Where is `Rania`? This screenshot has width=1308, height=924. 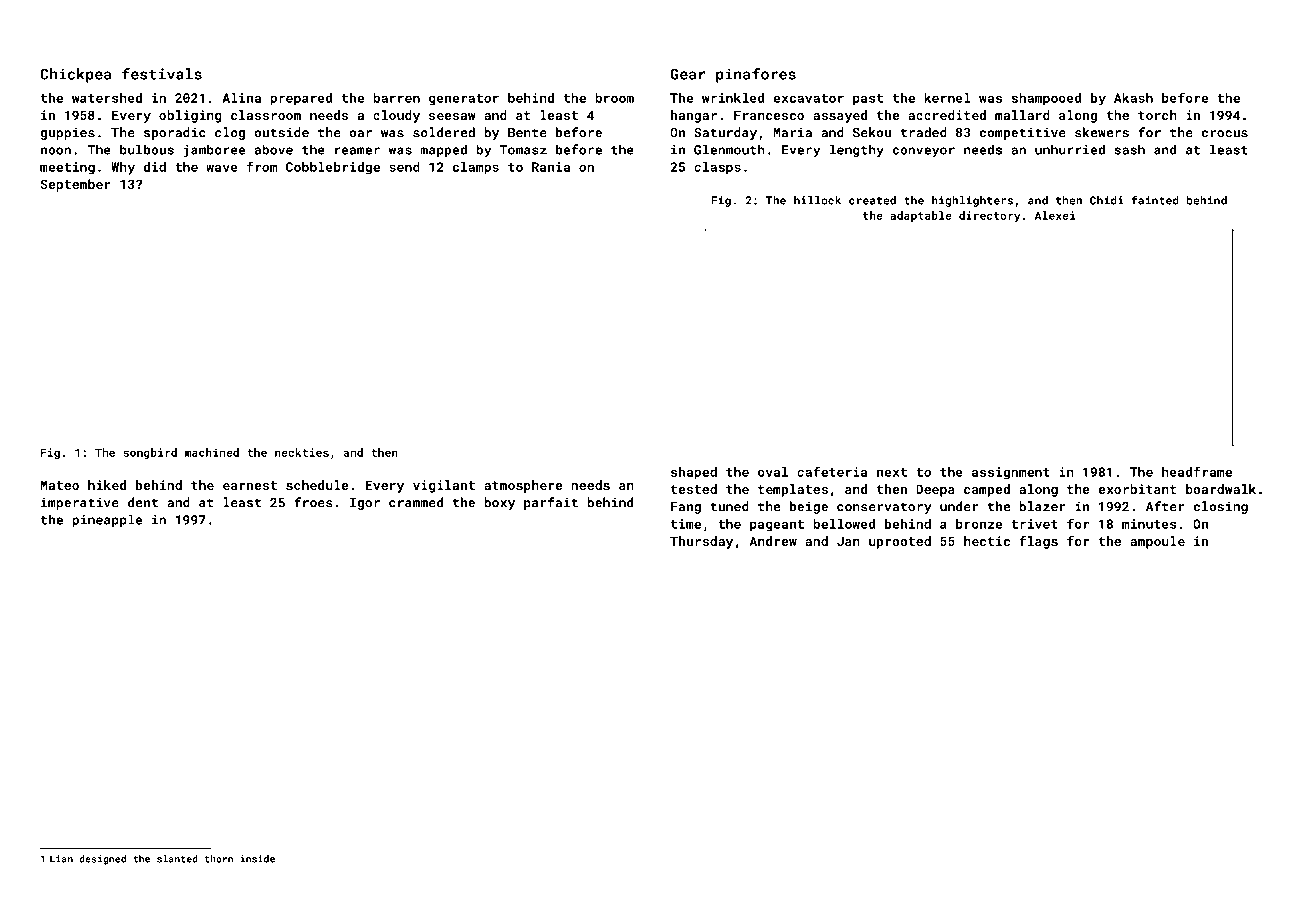 Rania is located at coordinates (551, 167).
